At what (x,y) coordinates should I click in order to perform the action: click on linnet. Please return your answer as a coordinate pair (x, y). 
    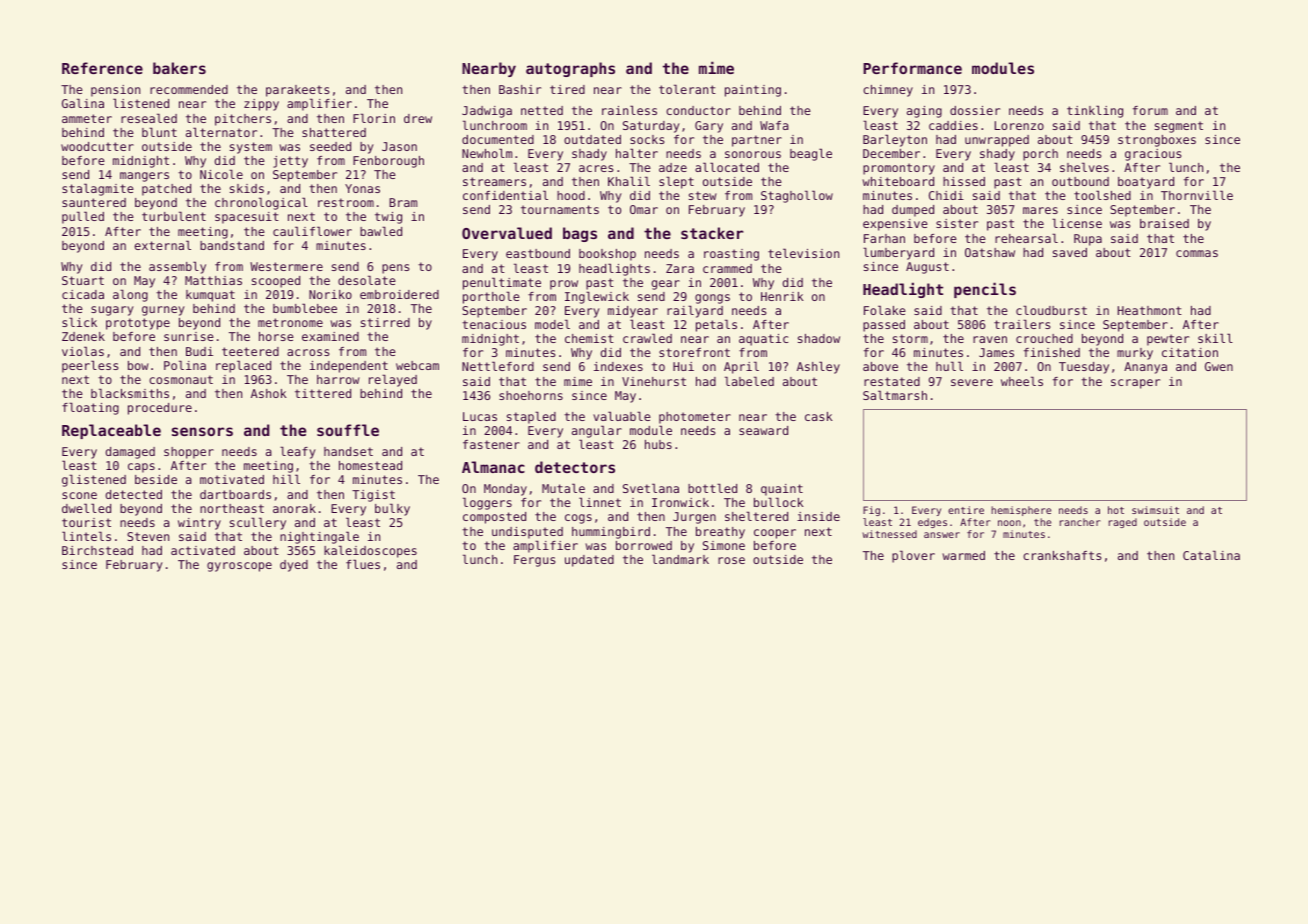
    Looking at the image, I should click on (600, 502).
